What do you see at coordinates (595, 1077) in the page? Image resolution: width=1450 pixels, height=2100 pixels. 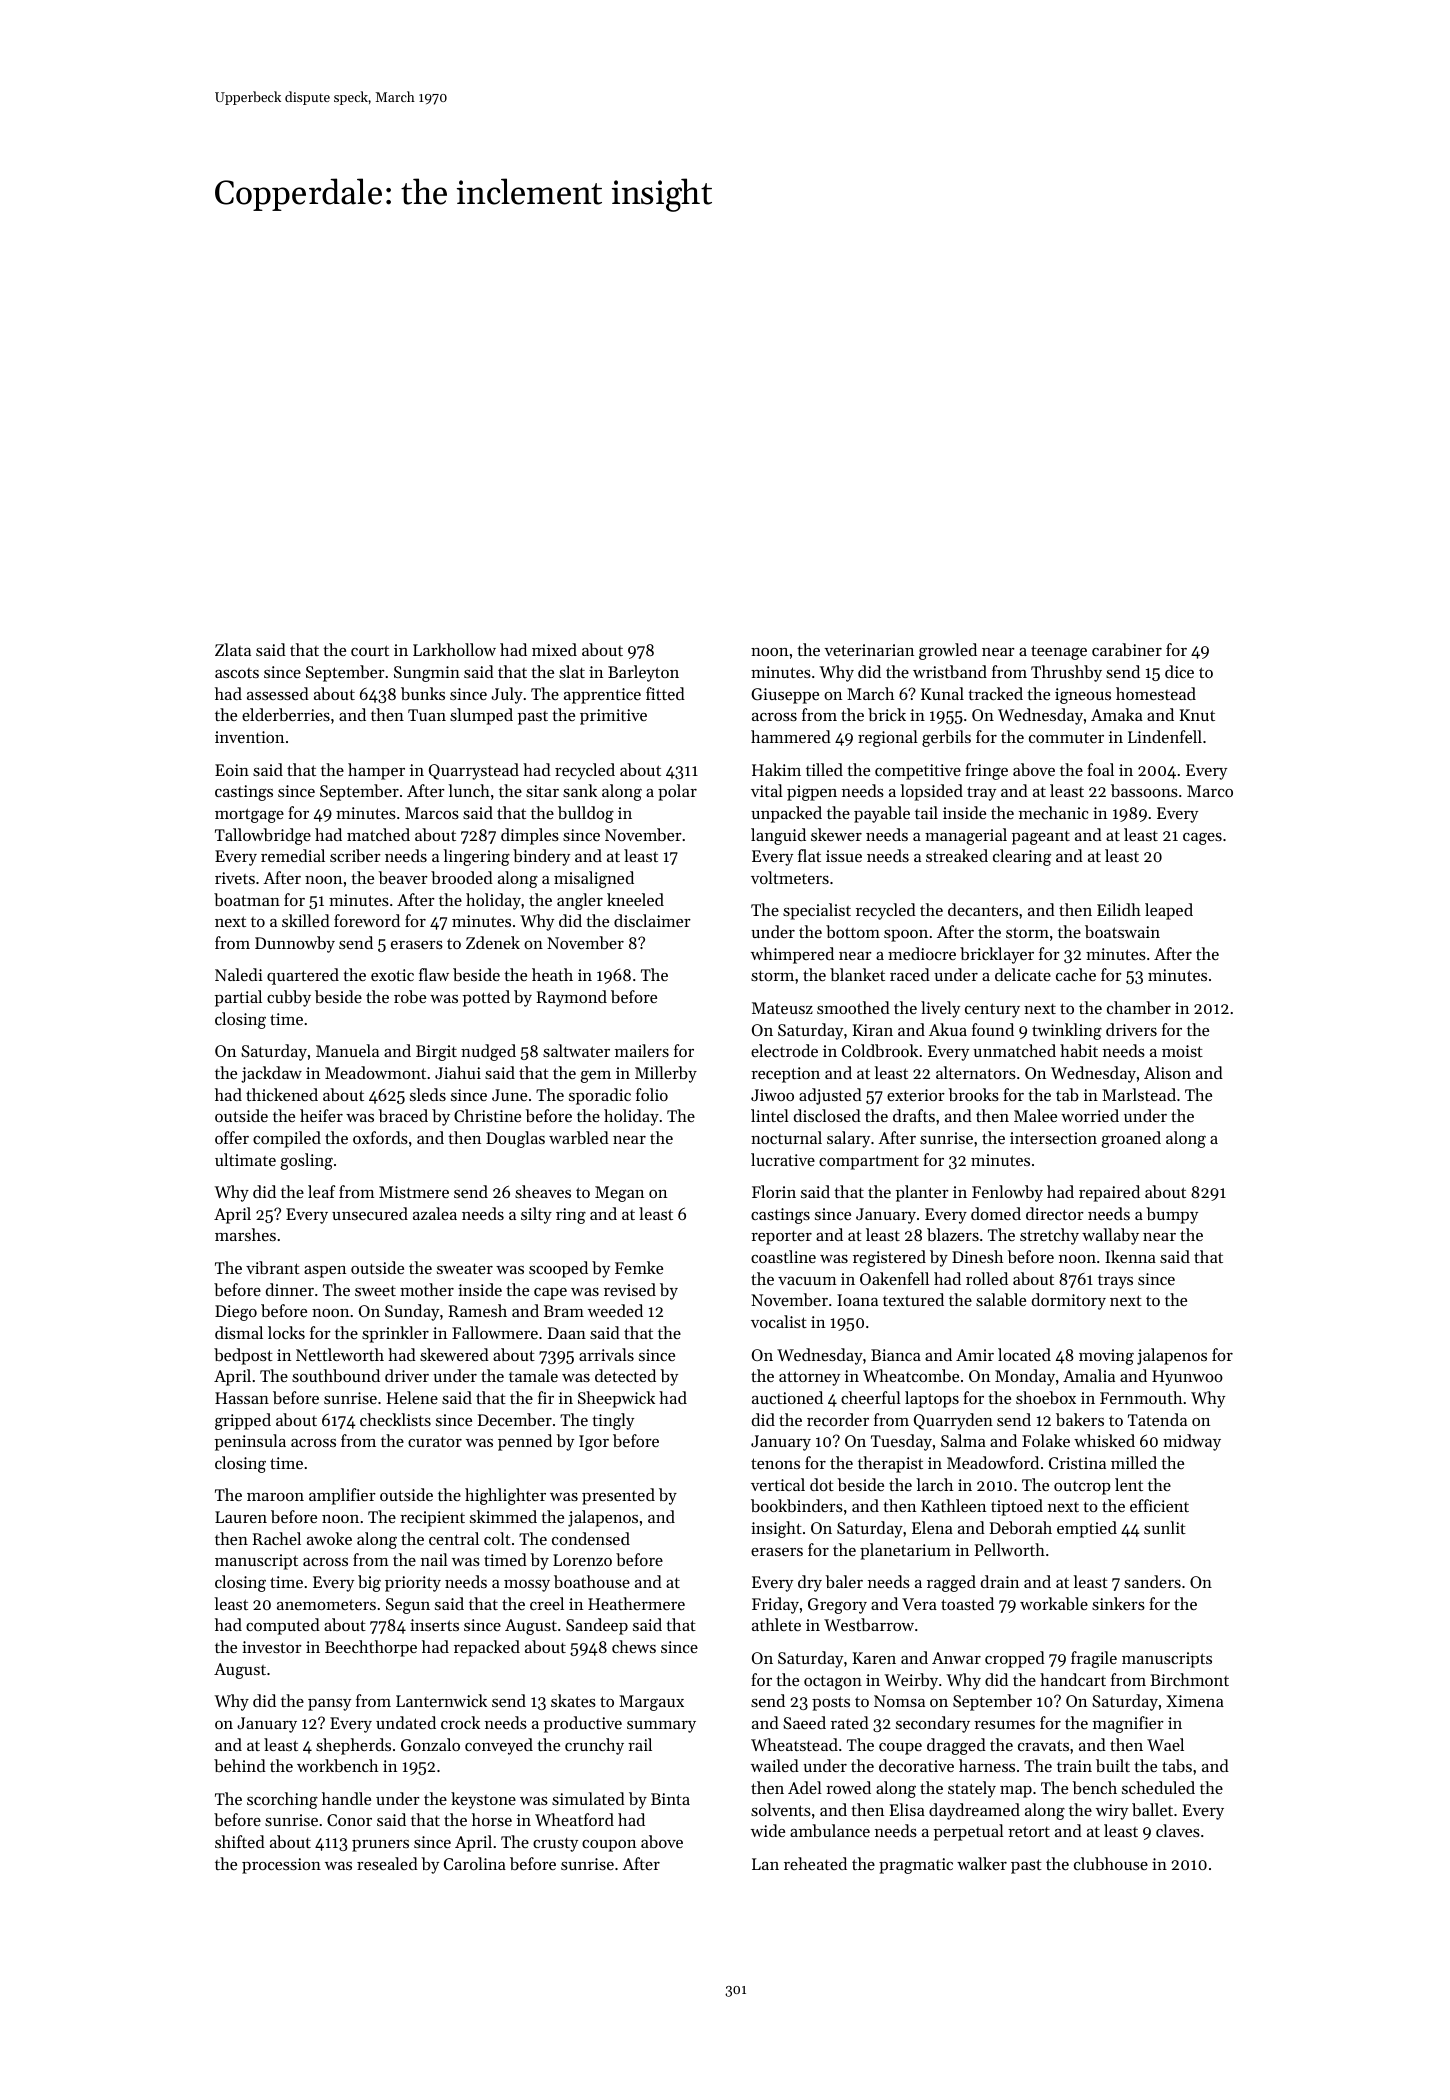 I see `gem` at bounding box center [595, 1077].
